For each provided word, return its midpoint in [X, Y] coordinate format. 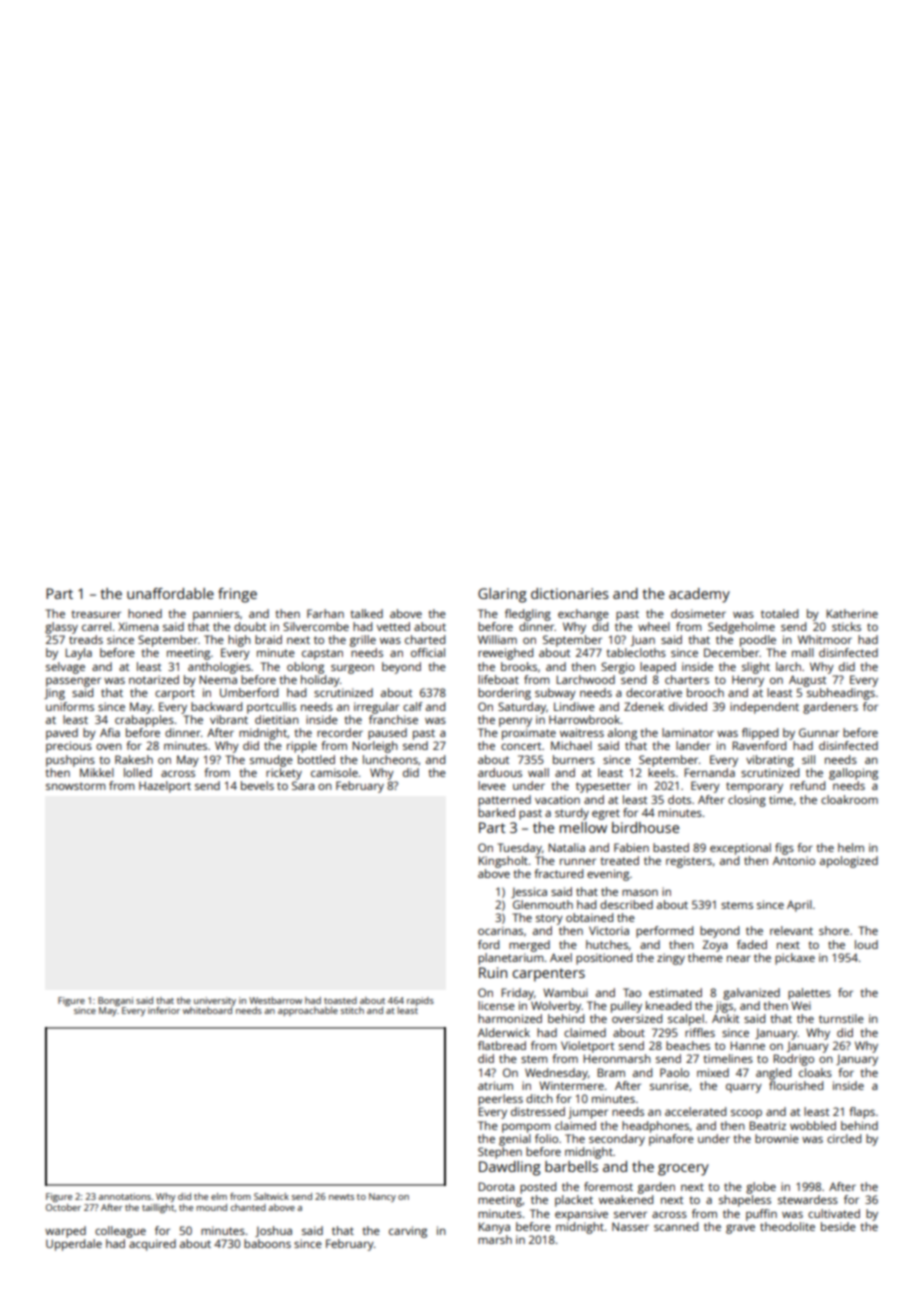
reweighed [505, 654]
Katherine [852, 613]
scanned [676, 1226]
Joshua [273, 1231]
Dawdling [509, 1168]
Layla [78, 654]
